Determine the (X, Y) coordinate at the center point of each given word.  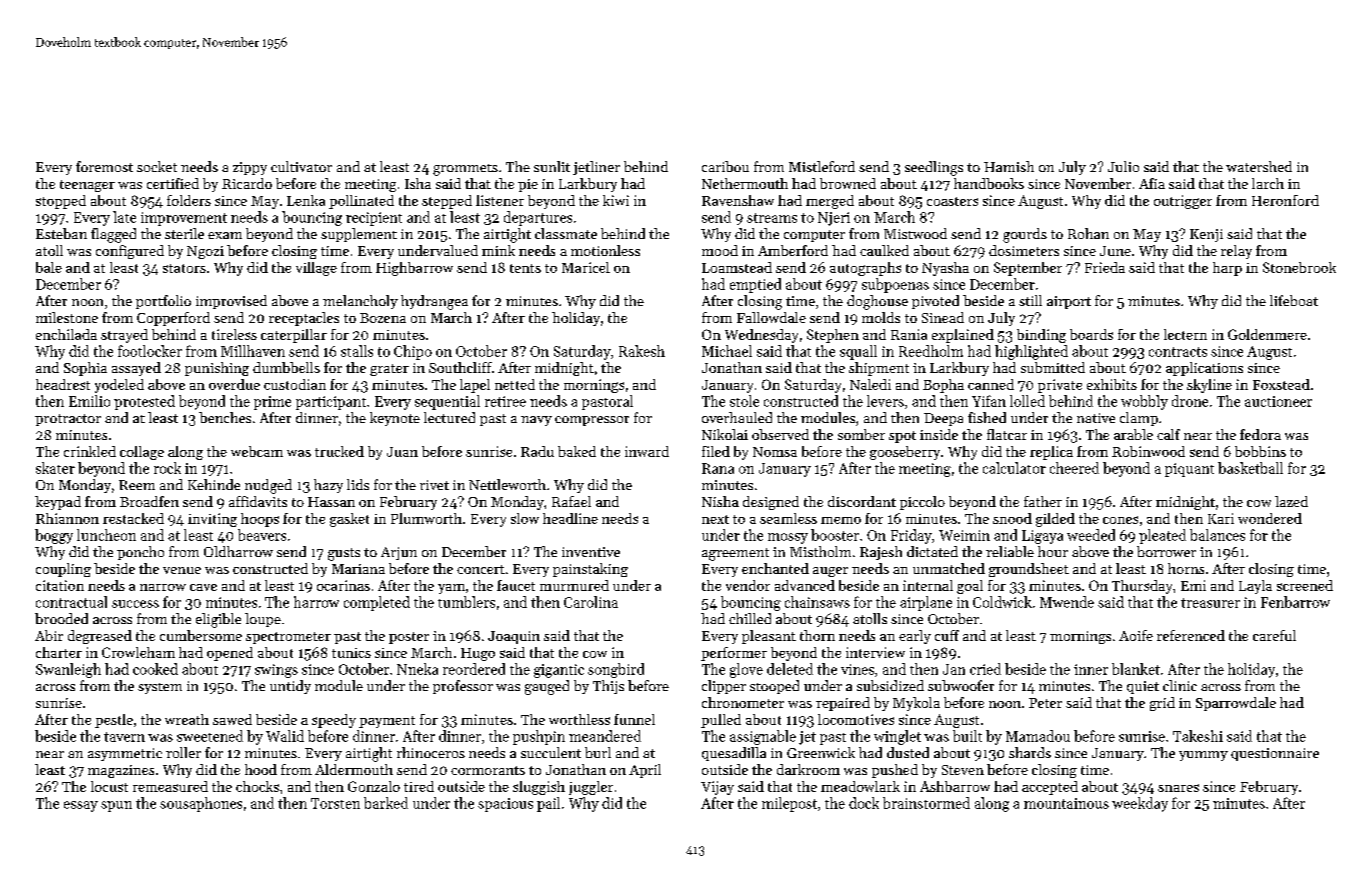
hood (261, 769)
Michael (727, 351)
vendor (748, 585)
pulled (721, 721)
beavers (262, 535)
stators (184, 268)
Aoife (1136, 635)
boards (1091, 334)
